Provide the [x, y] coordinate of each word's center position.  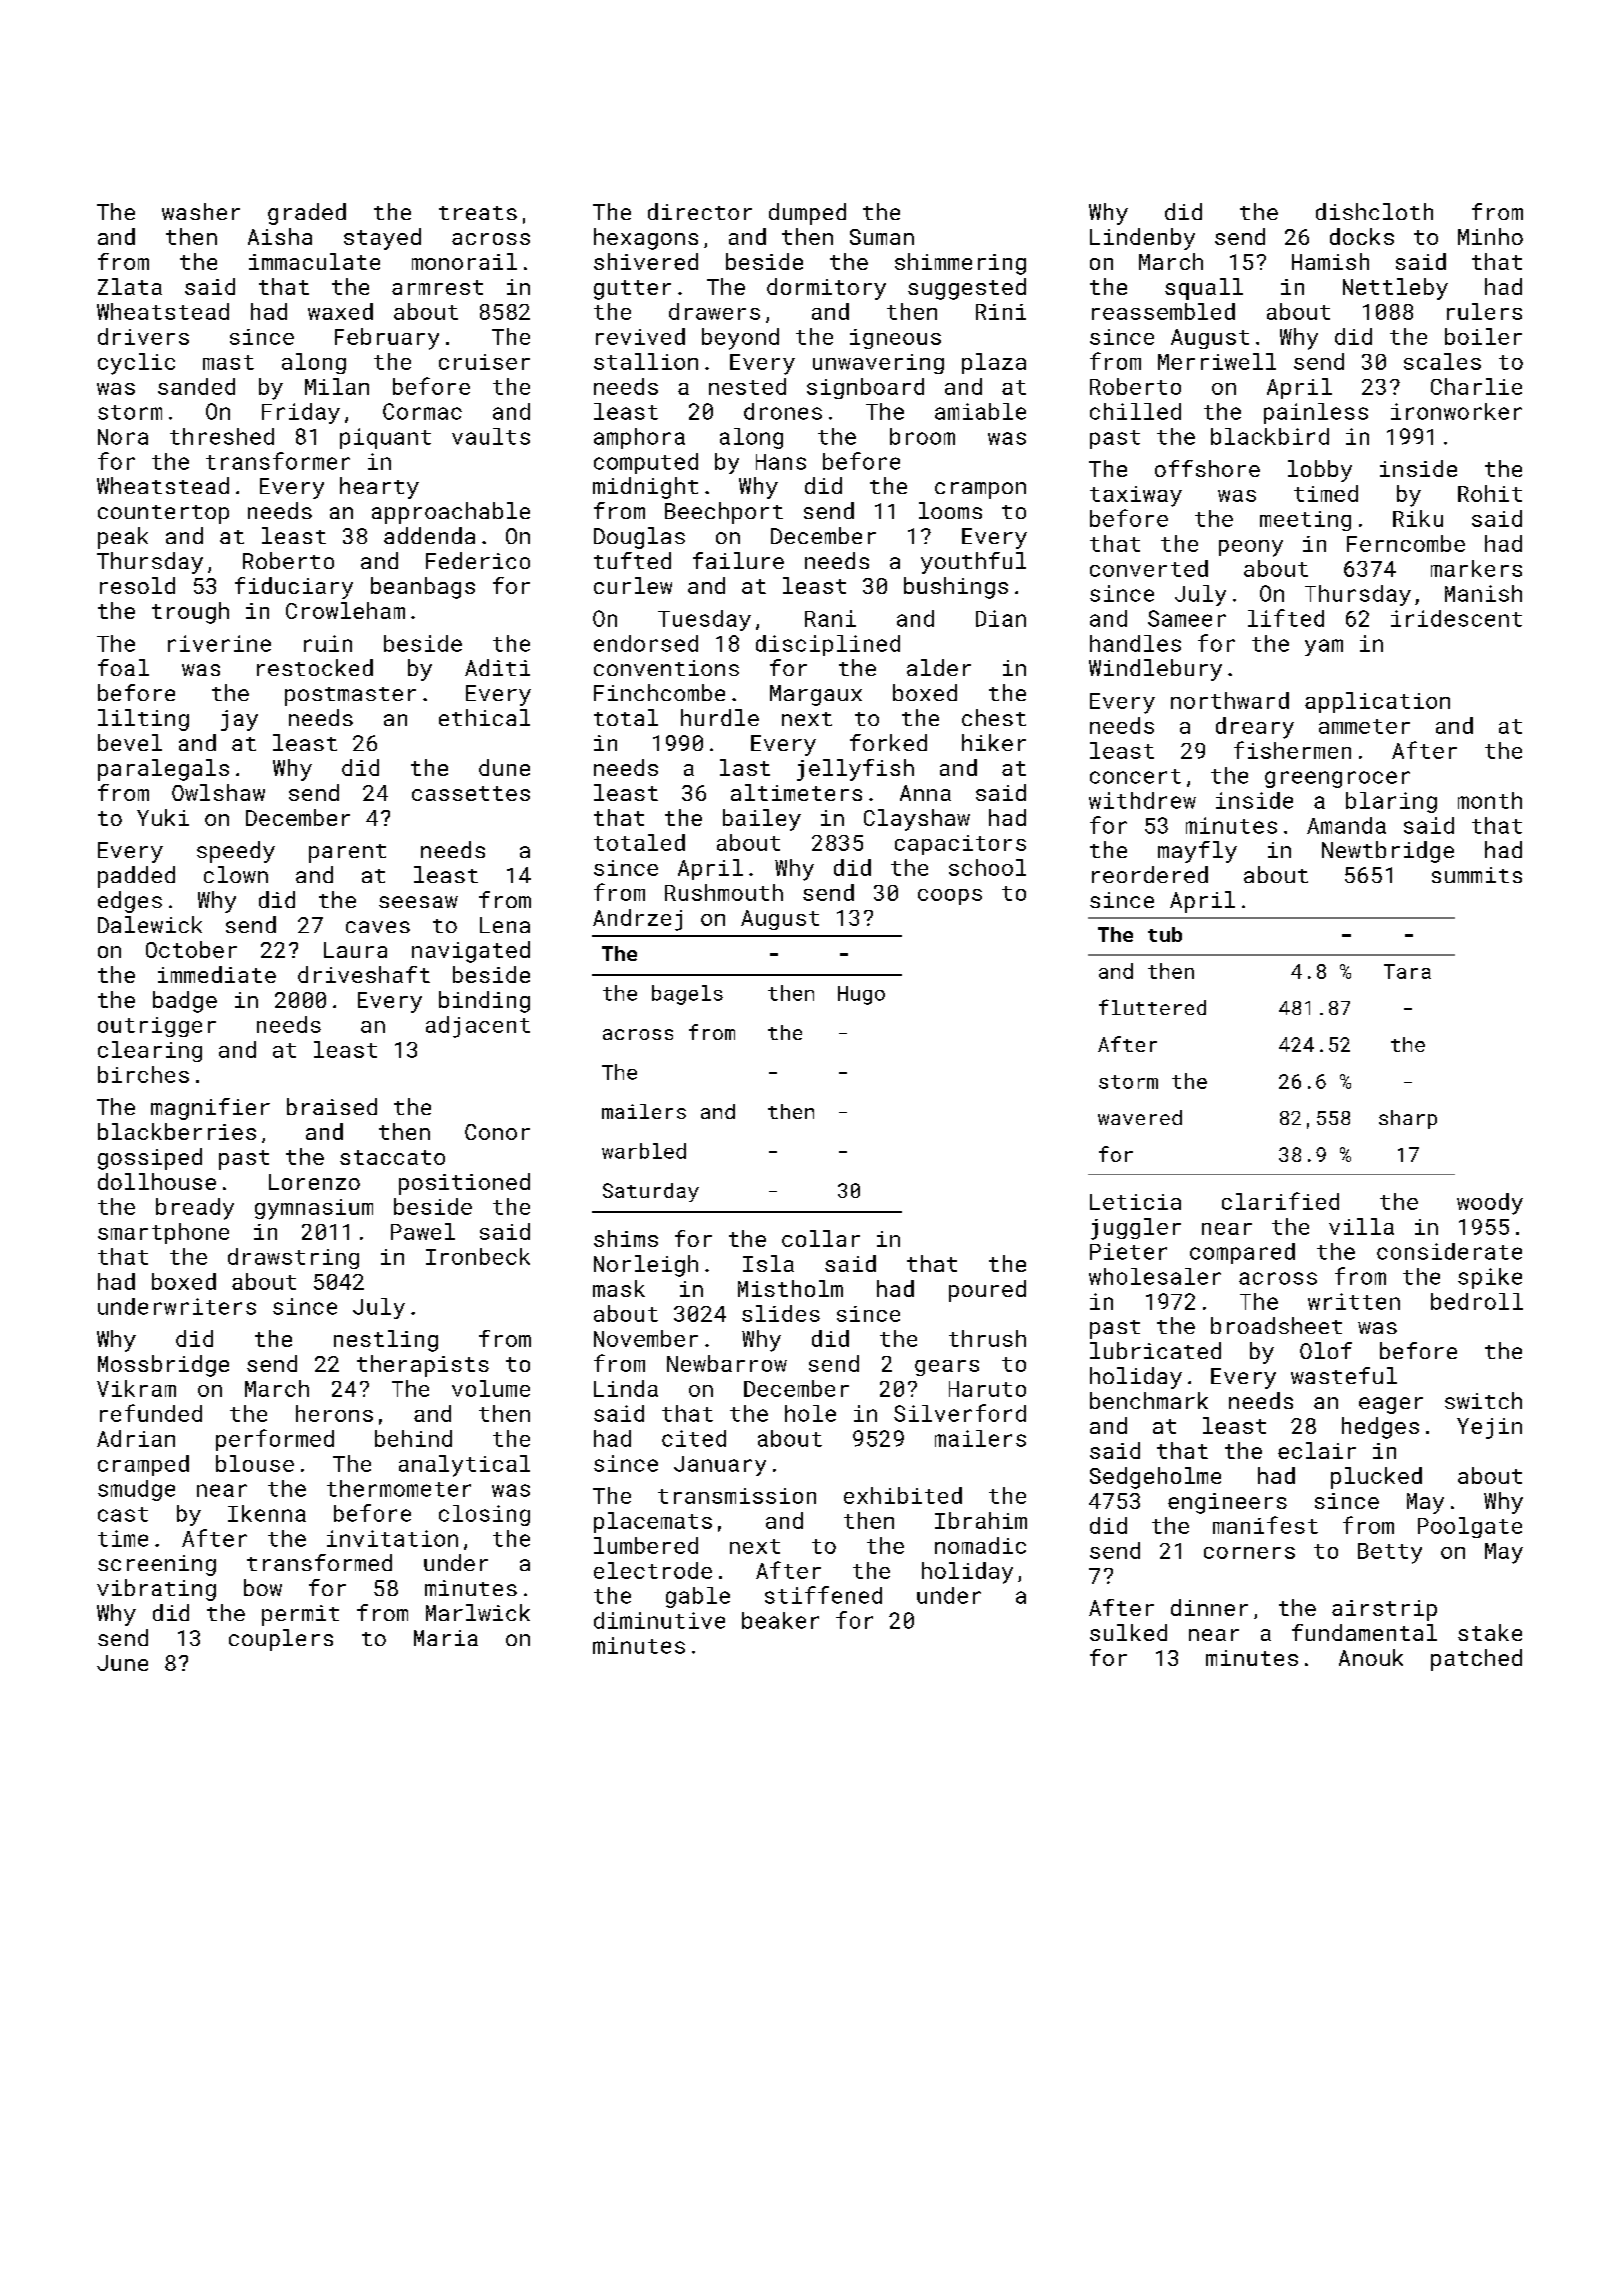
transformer [278, 461]
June [122, 1663]
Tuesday [704, 620]
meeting [1305, 521]
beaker [780, 1620]
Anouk [1371, 1657]
